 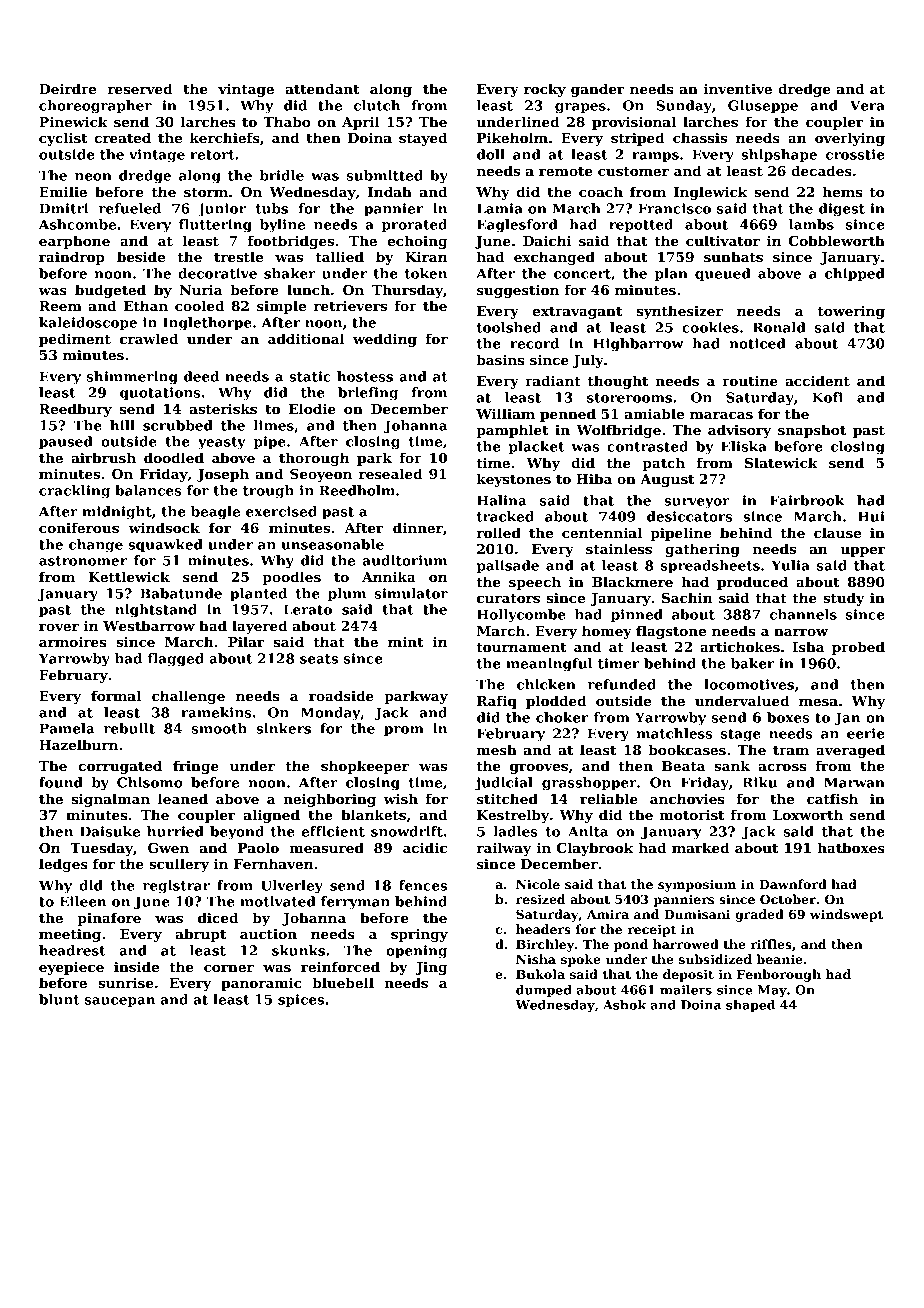 I want to click on Deirdre, so click(x=67, y=88).
